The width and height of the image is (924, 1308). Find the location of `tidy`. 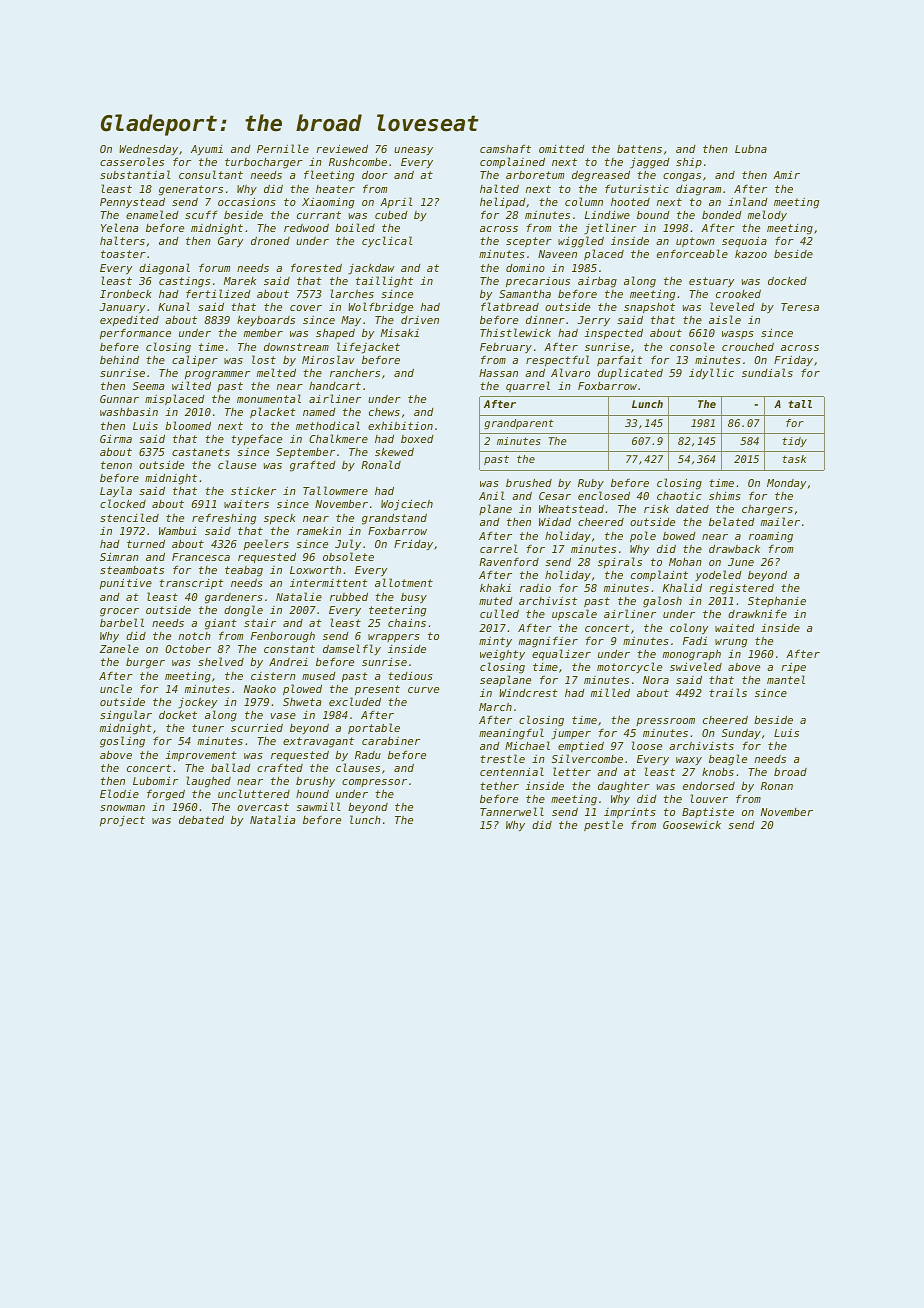

tidy is located at coordinates (794, 442).
